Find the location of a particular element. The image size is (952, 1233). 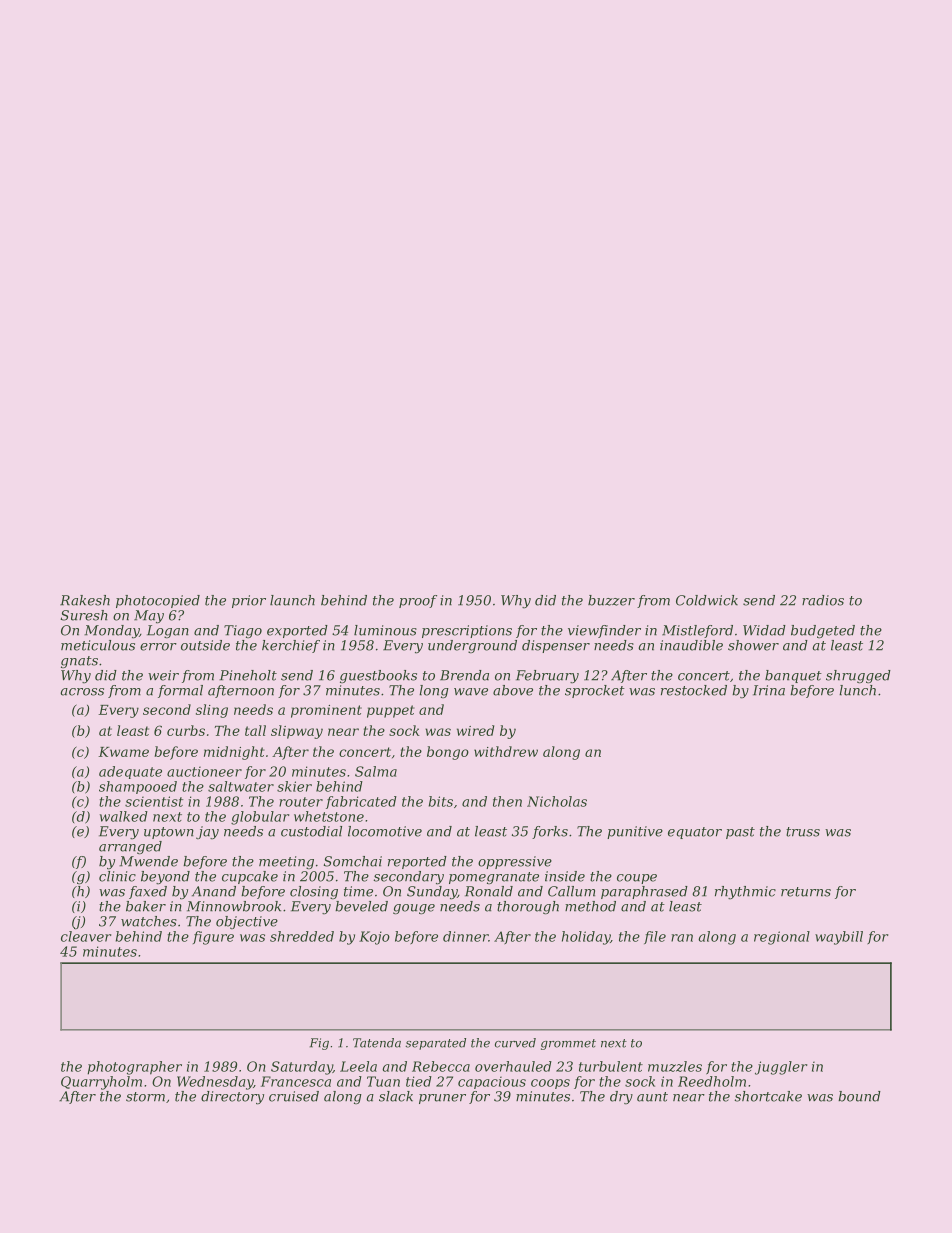

oppressive is located at coordinates (515, 862).
